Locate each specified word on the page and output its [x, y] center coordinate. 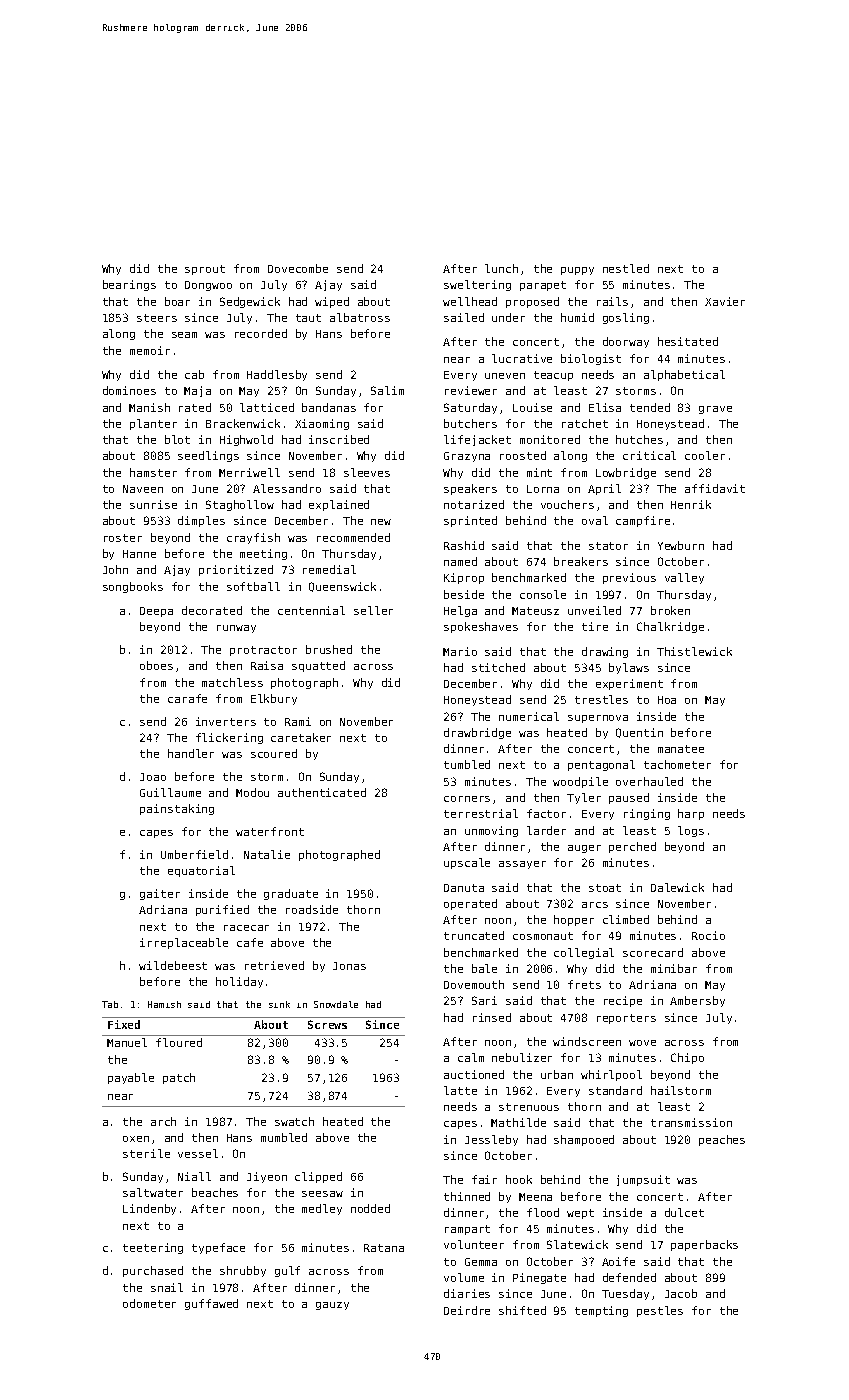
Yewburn [681, 545]
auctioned [474, 1074]
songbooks [133, 587]
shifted [522, 1310]
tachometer [677, 764]
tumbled [467, 764]
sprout [205, 270]
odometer [149, 1303]
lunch [501, 268]
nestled [626, 268]
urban [557, 1074]
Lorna [543, 489]
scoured [274, 753]
